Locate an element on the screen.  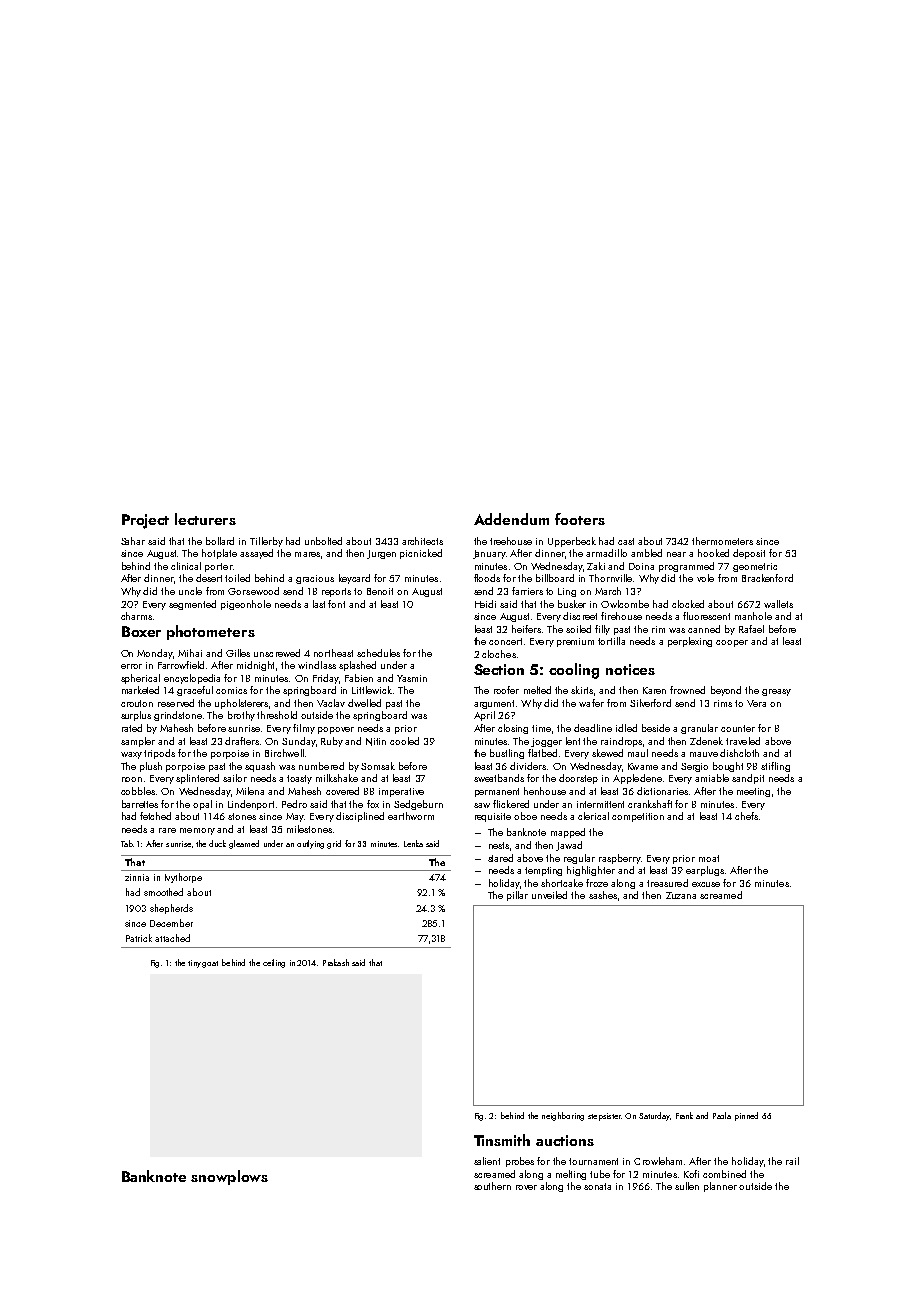
Addendum is located at coordinates (511, 519).
